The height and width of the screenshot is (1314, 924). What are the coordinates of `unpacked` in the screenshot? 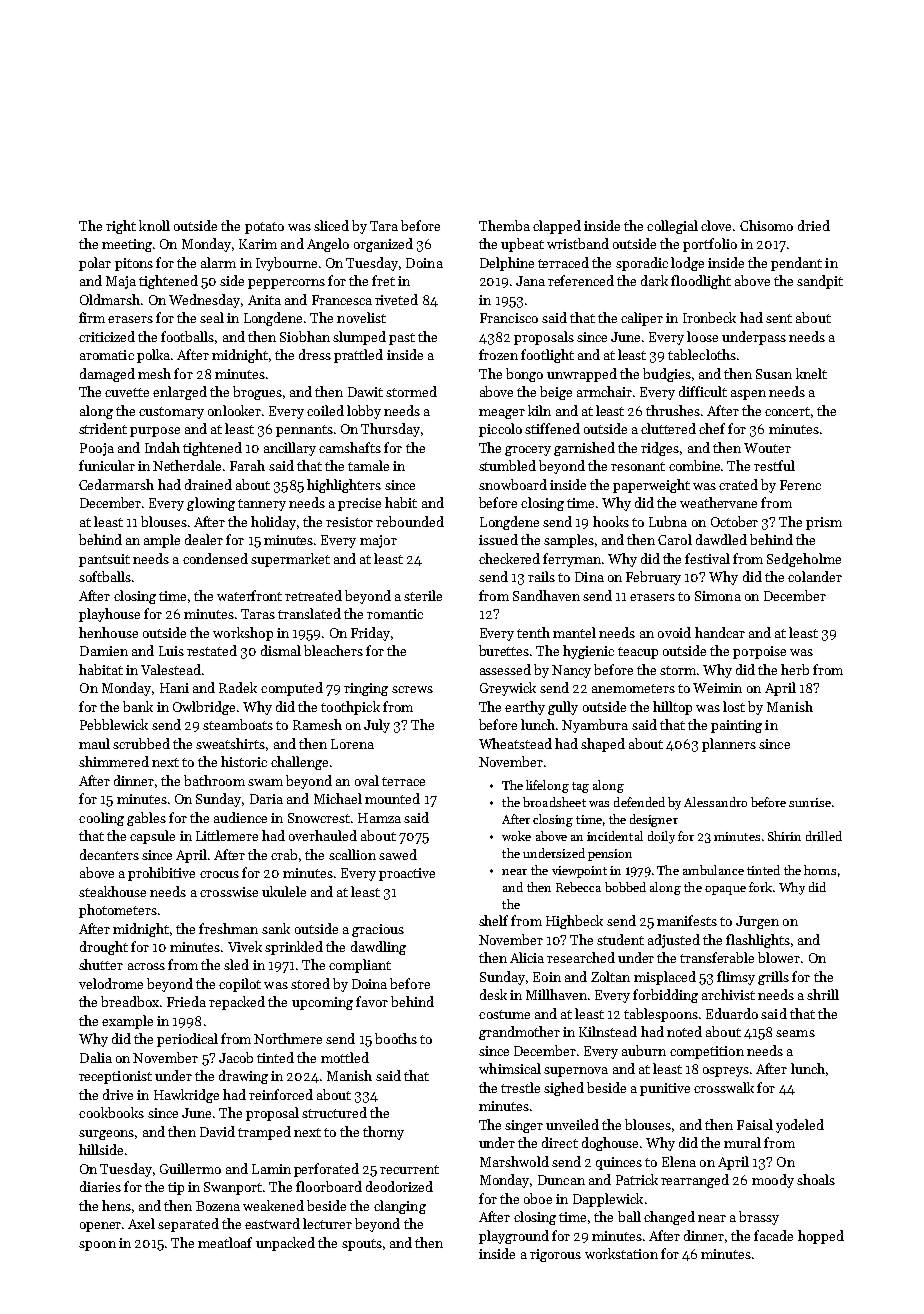 It's located at (285, 1244).
